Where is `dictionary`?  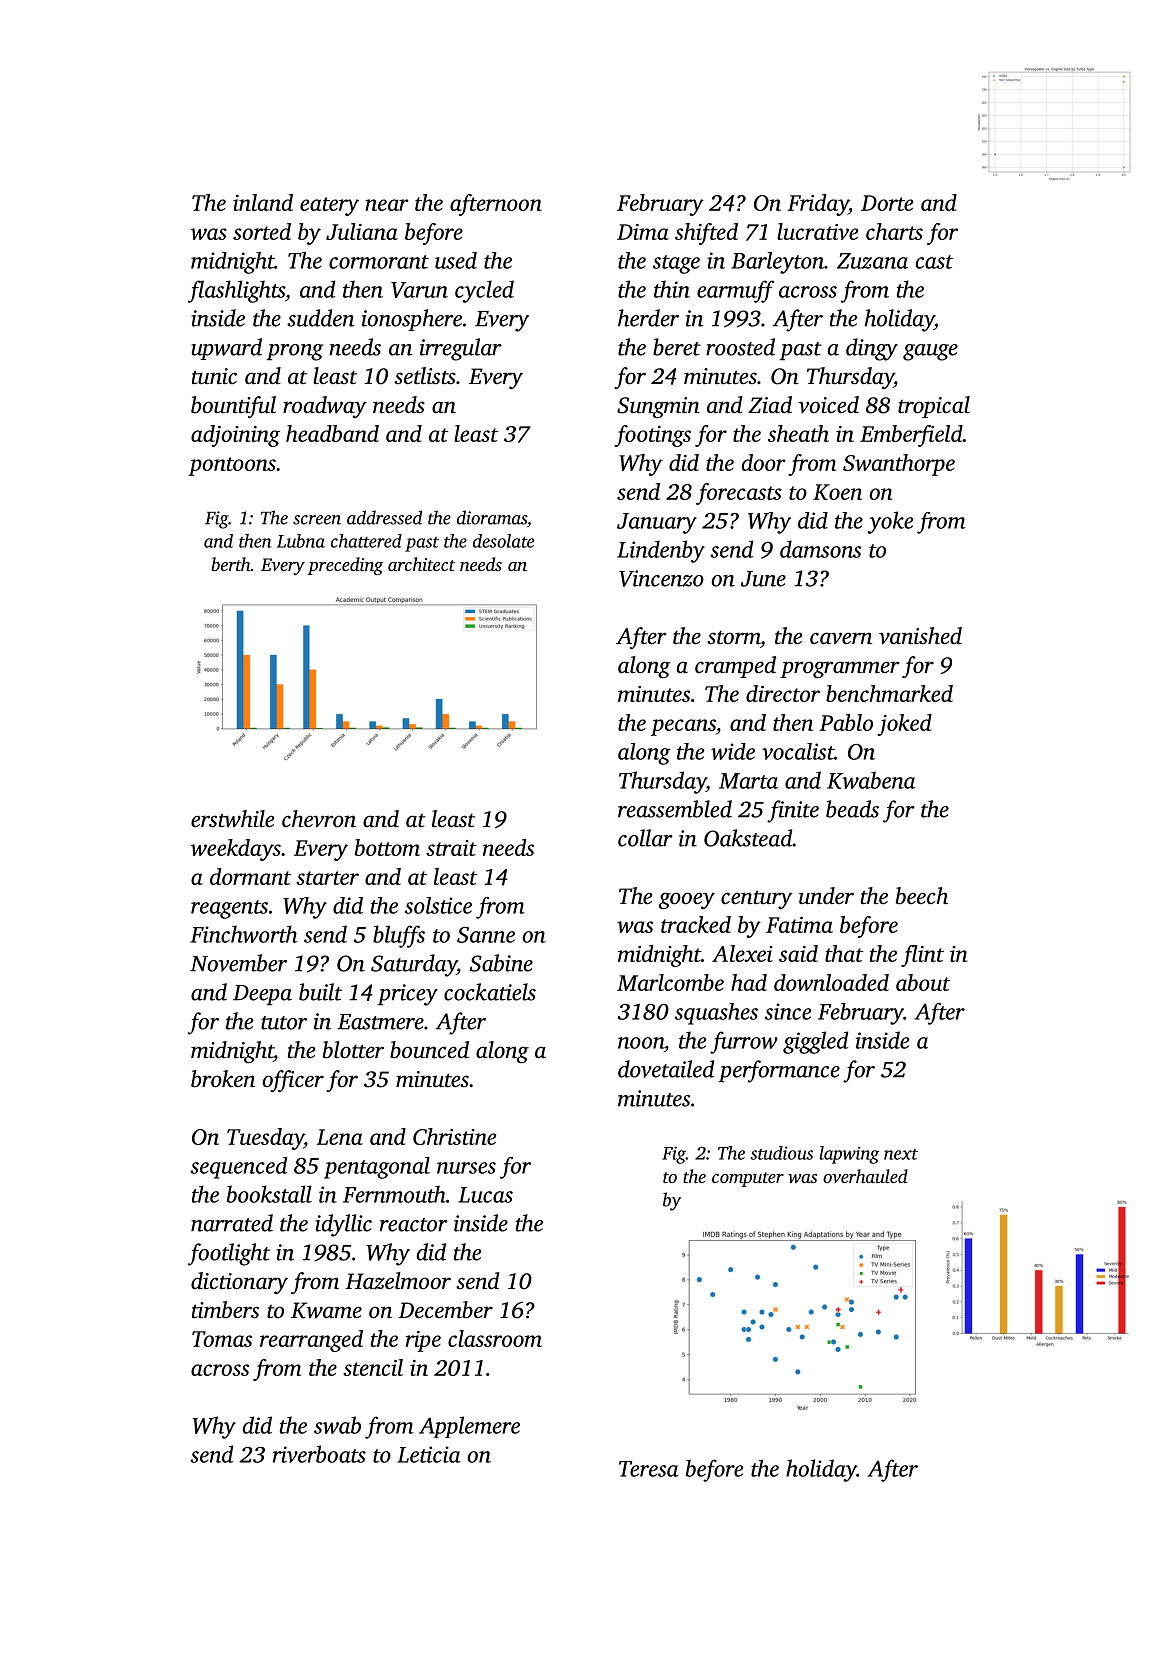
dictionary is located at coordinates (239, 1283).
